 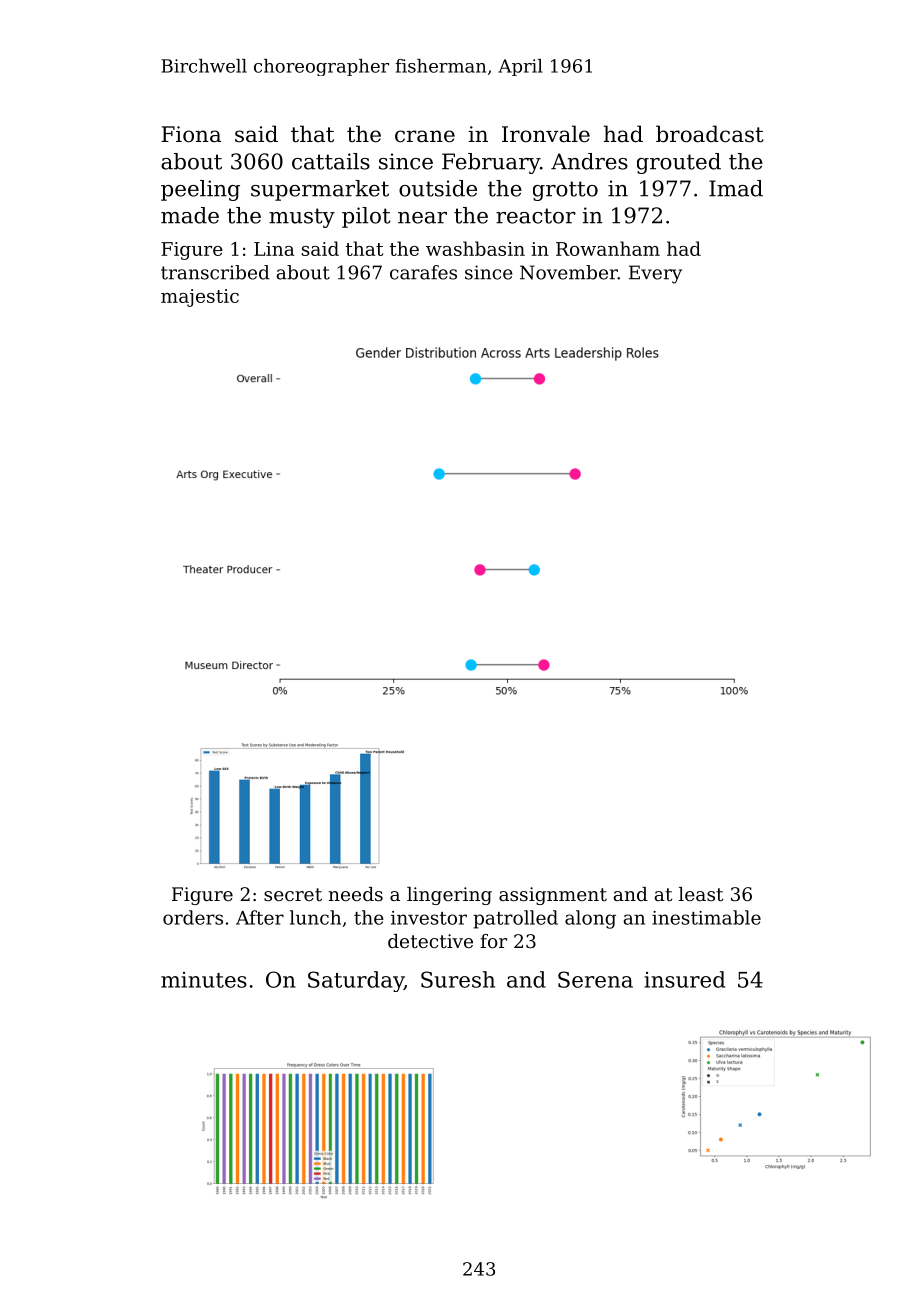 What do you see at coordinates (423, 272) in the screenshot?
I see `carafes` at bounding box center [423, 272].
